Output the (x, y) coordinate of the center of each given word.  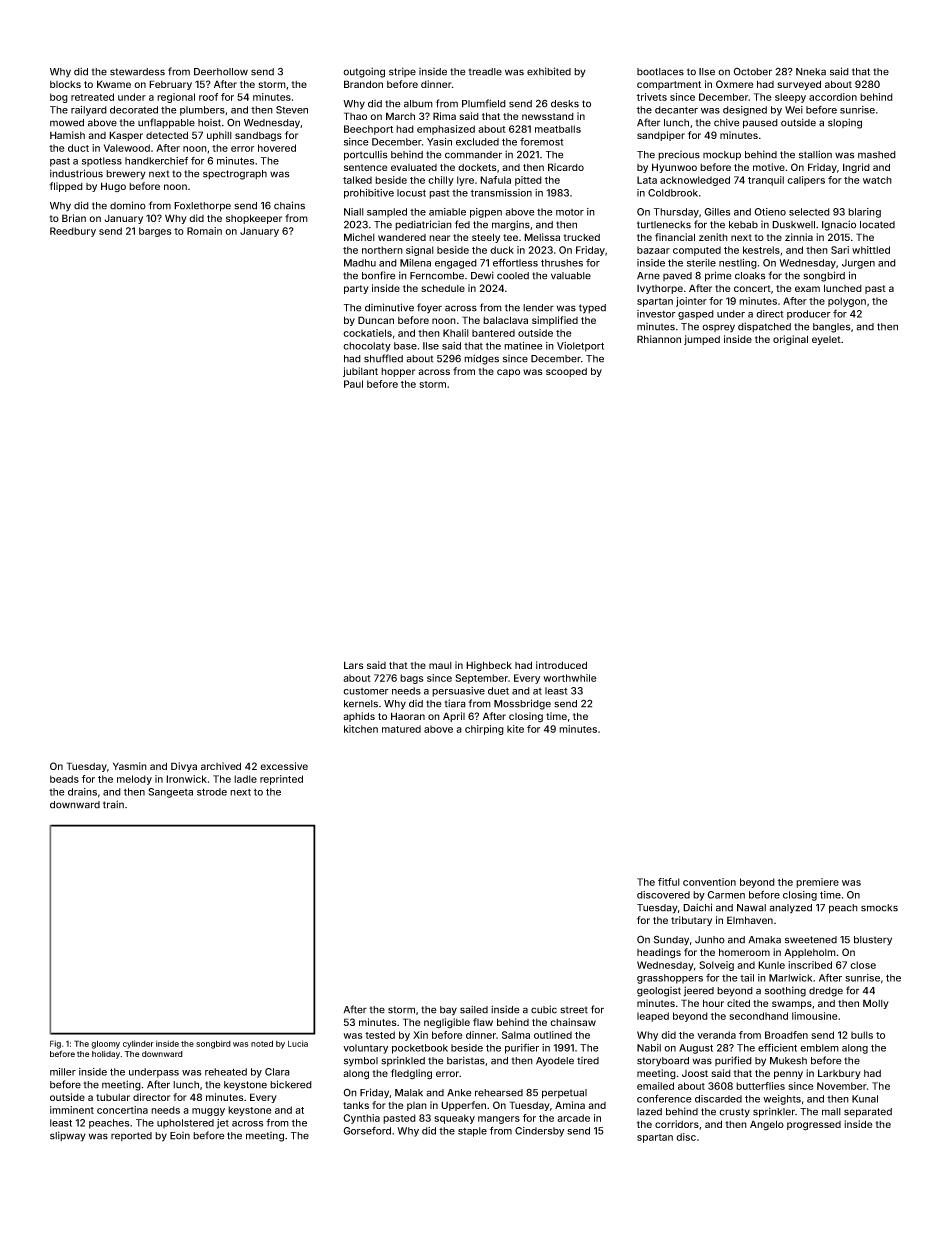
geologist (659, 992)
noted (262, 1043)
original (790, 340)
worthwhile (570, 678)
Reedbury (73, 232)
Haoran (408, 716)
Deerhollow (221, 72)
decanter (676, 110)
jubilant (360, 372)
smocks (879, 908)
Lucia (298, 1043)
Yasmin (130, 766)
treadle (485, 72)
